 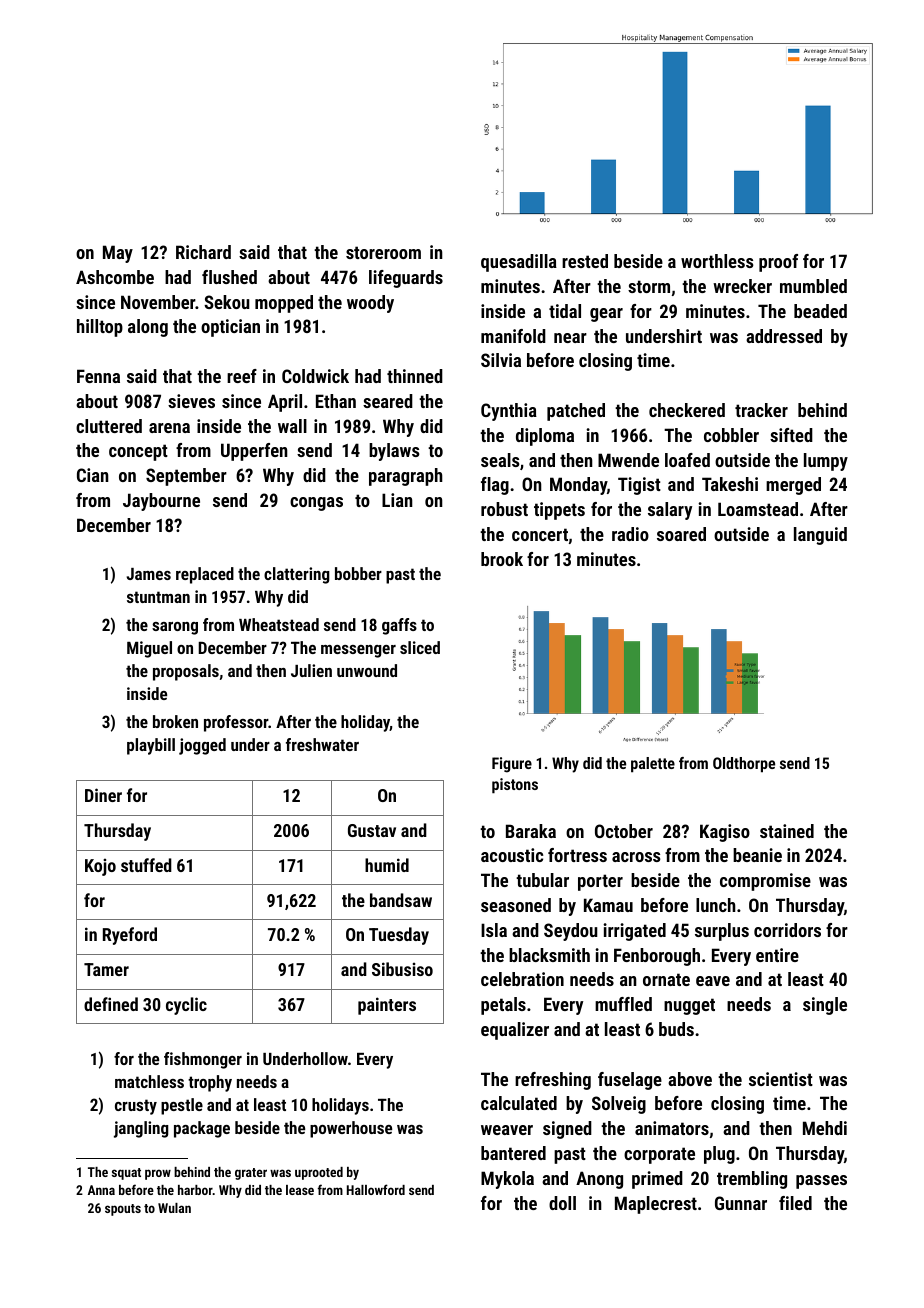 I want to click on single, so click(x=825, y=1006).
